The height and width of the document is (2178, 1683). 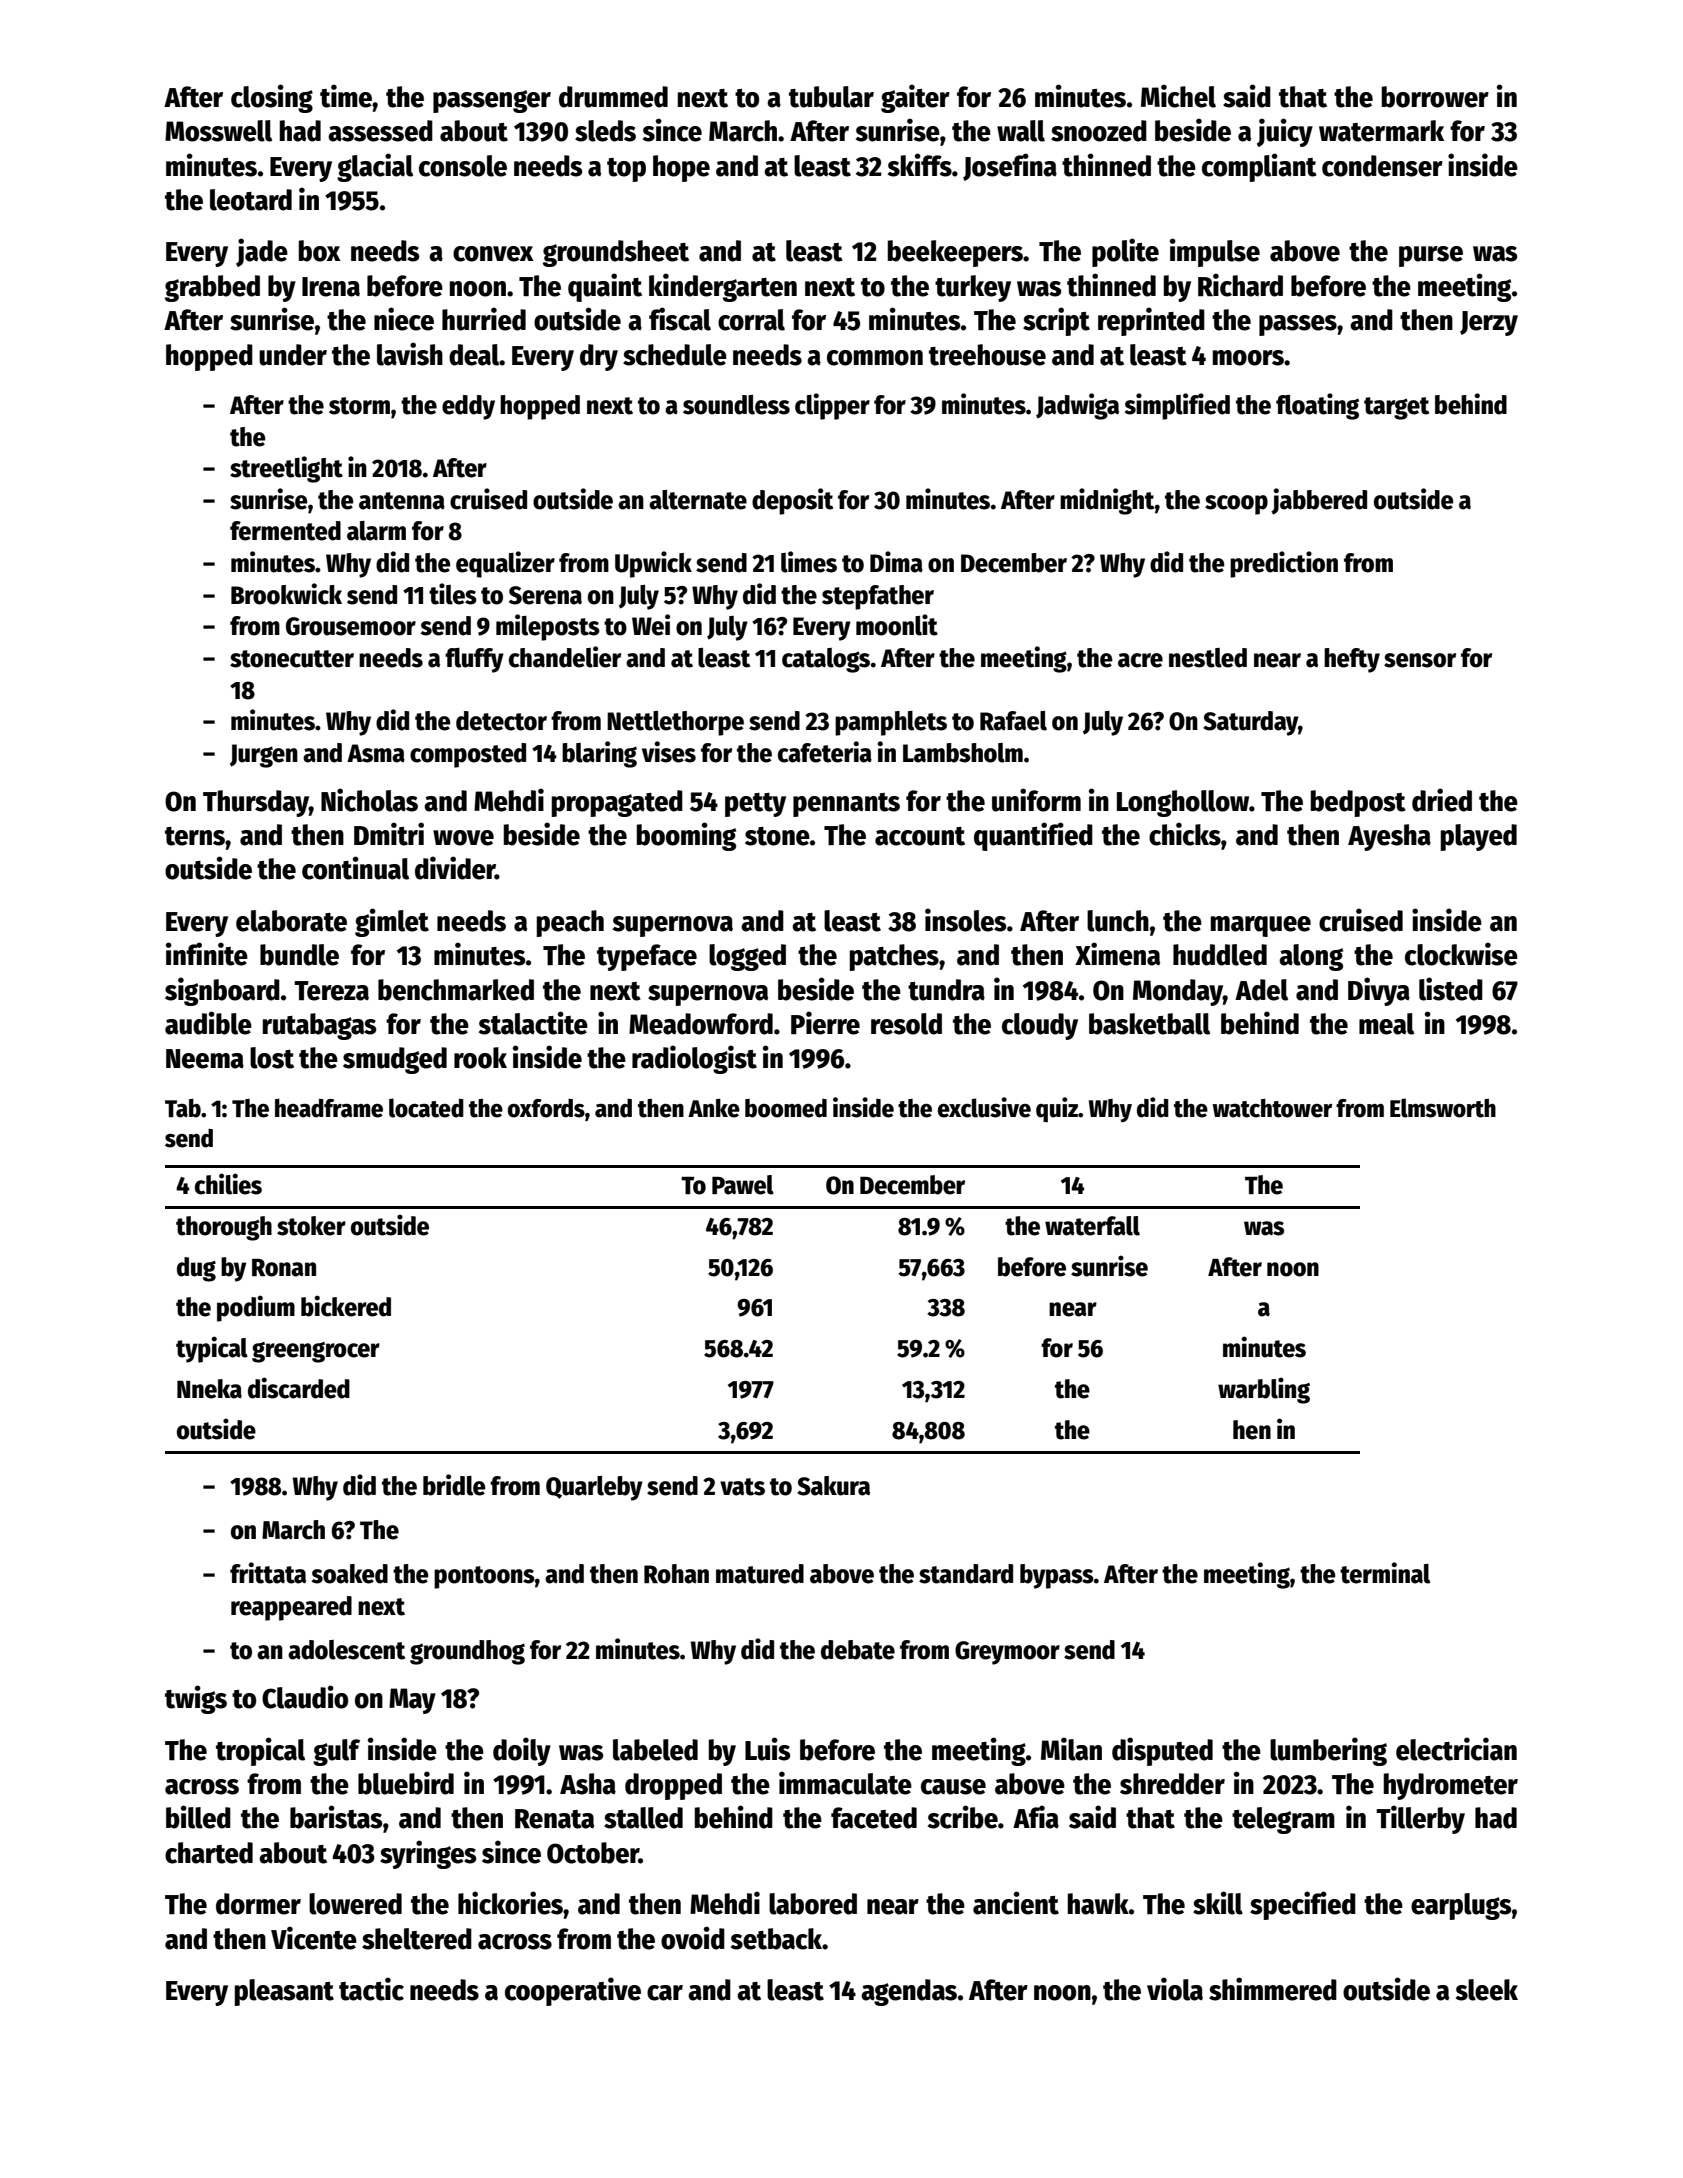 What do you see at coordinates (747, 957) in the document?
I see `logged` at bounding box center [747, 957].
